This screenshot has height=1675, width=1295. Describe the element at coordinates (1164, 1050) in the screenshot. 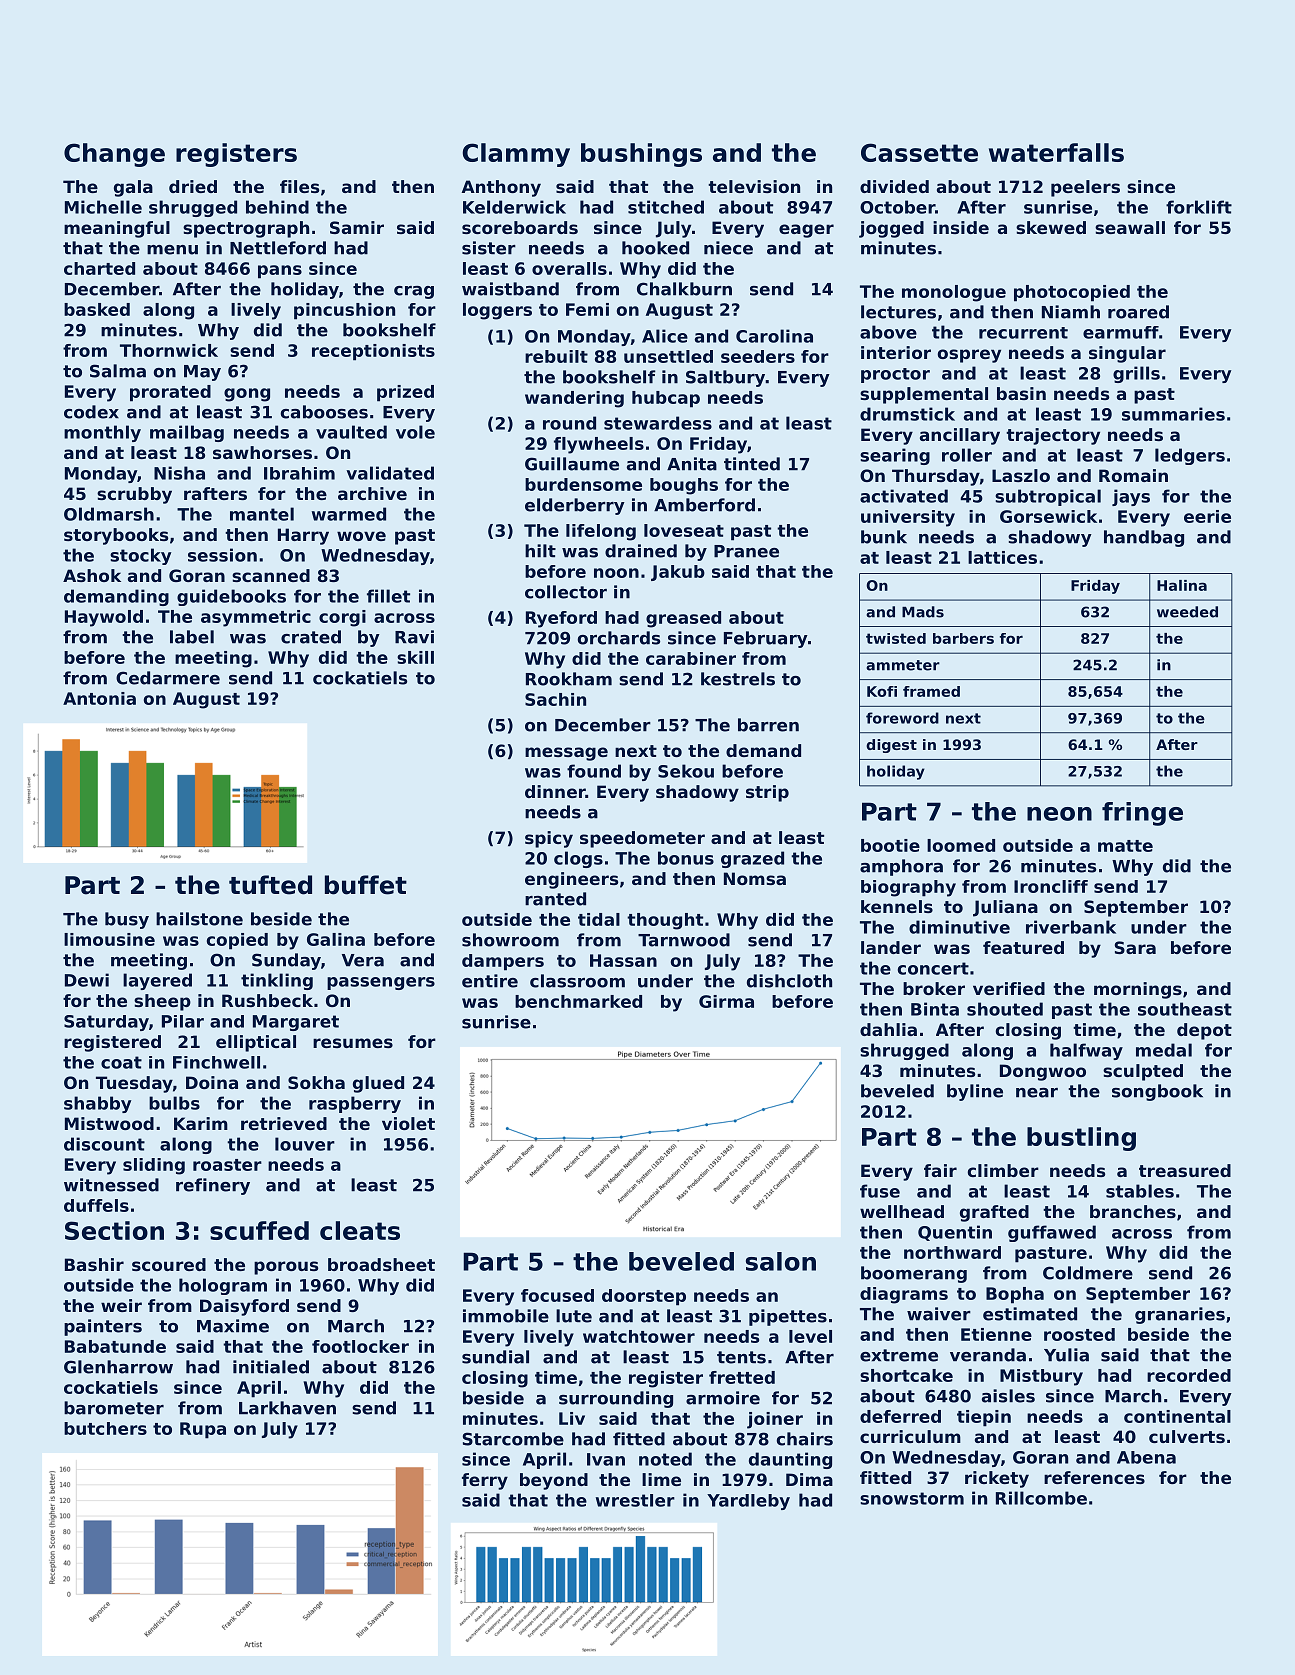

I see `medal` at that location.
